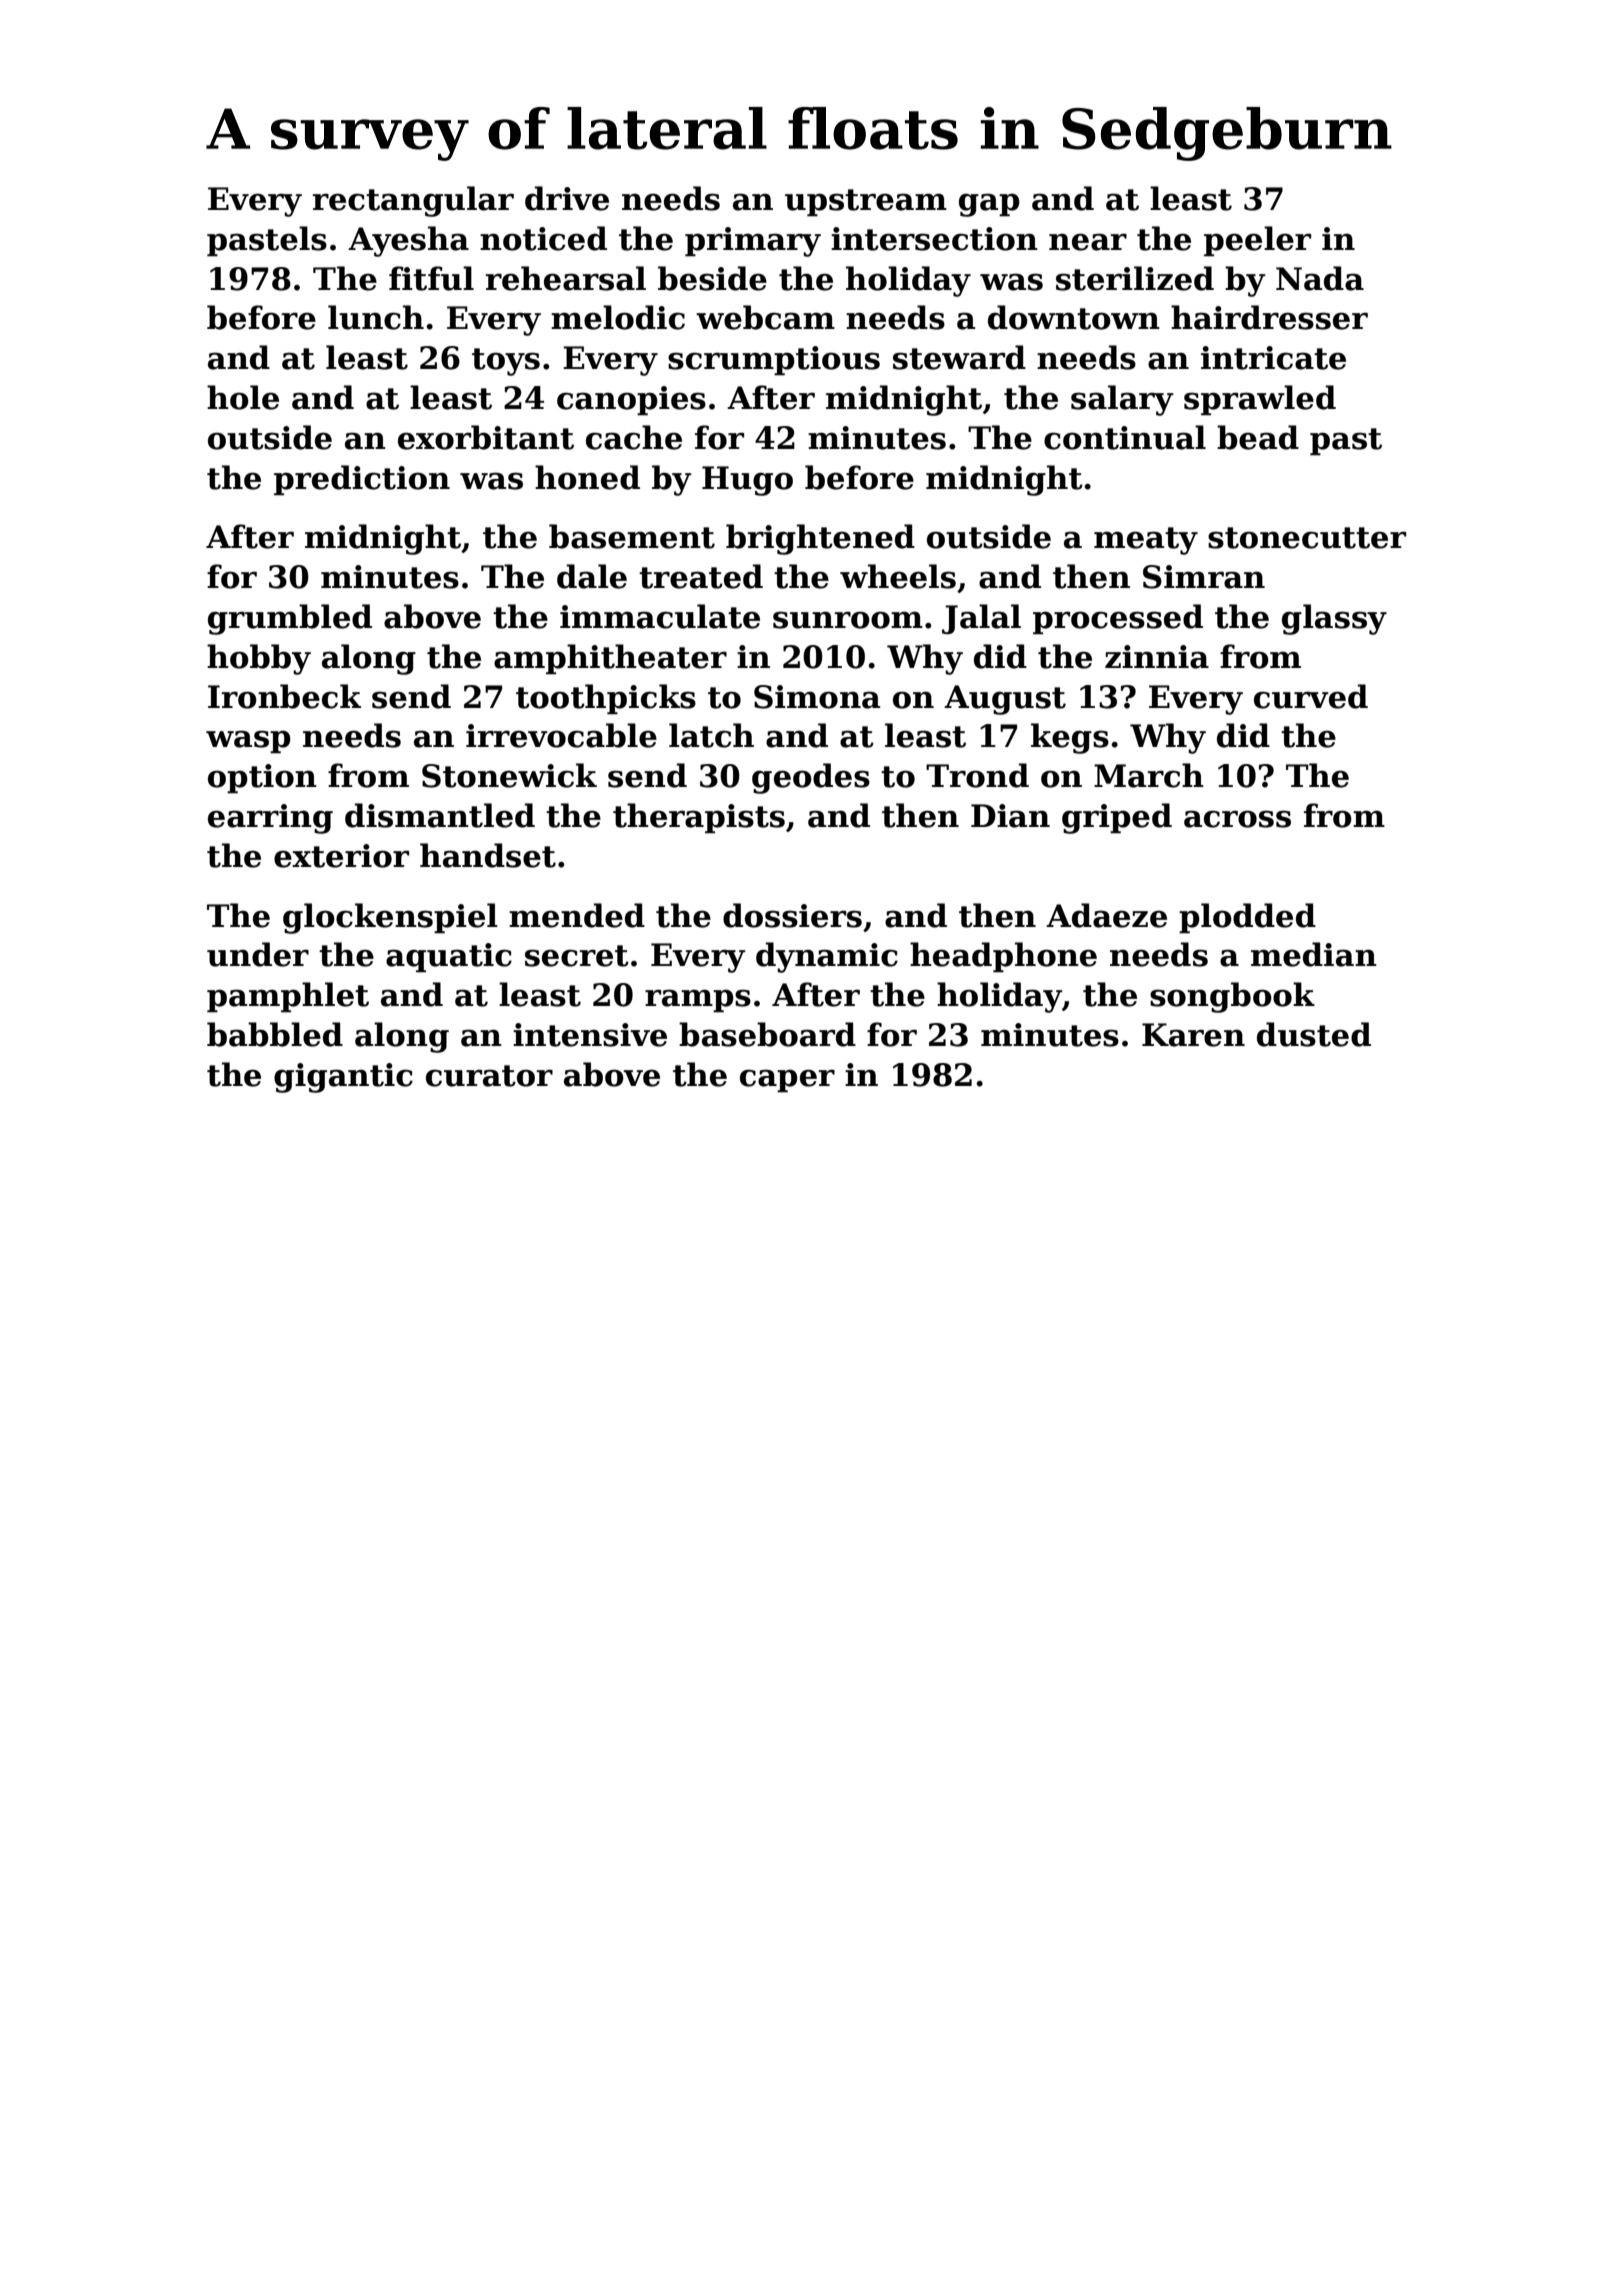  I want to click on drive, so click(567, 198).
